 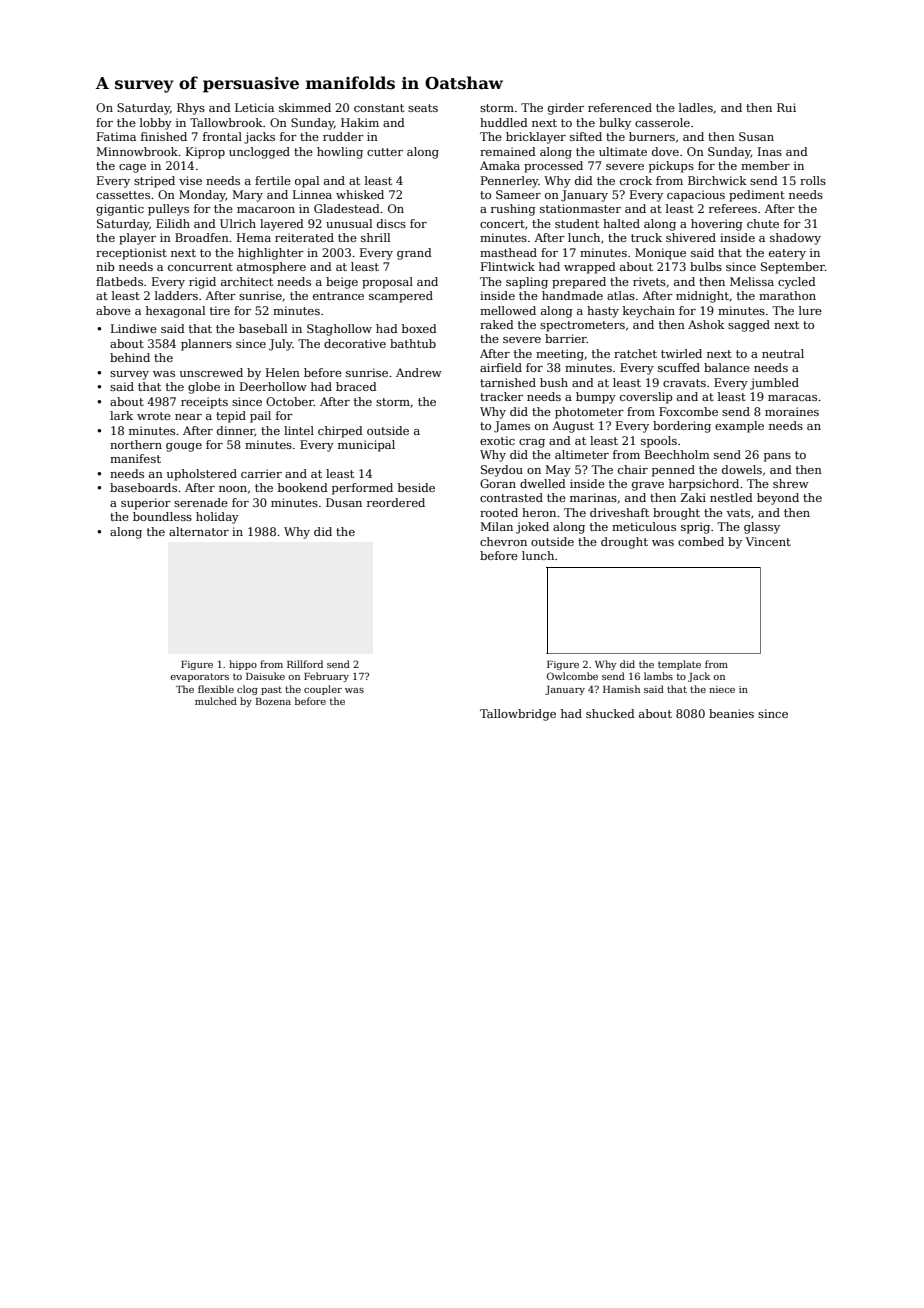 I want to click on Monday, so click(x=202, y=196).
